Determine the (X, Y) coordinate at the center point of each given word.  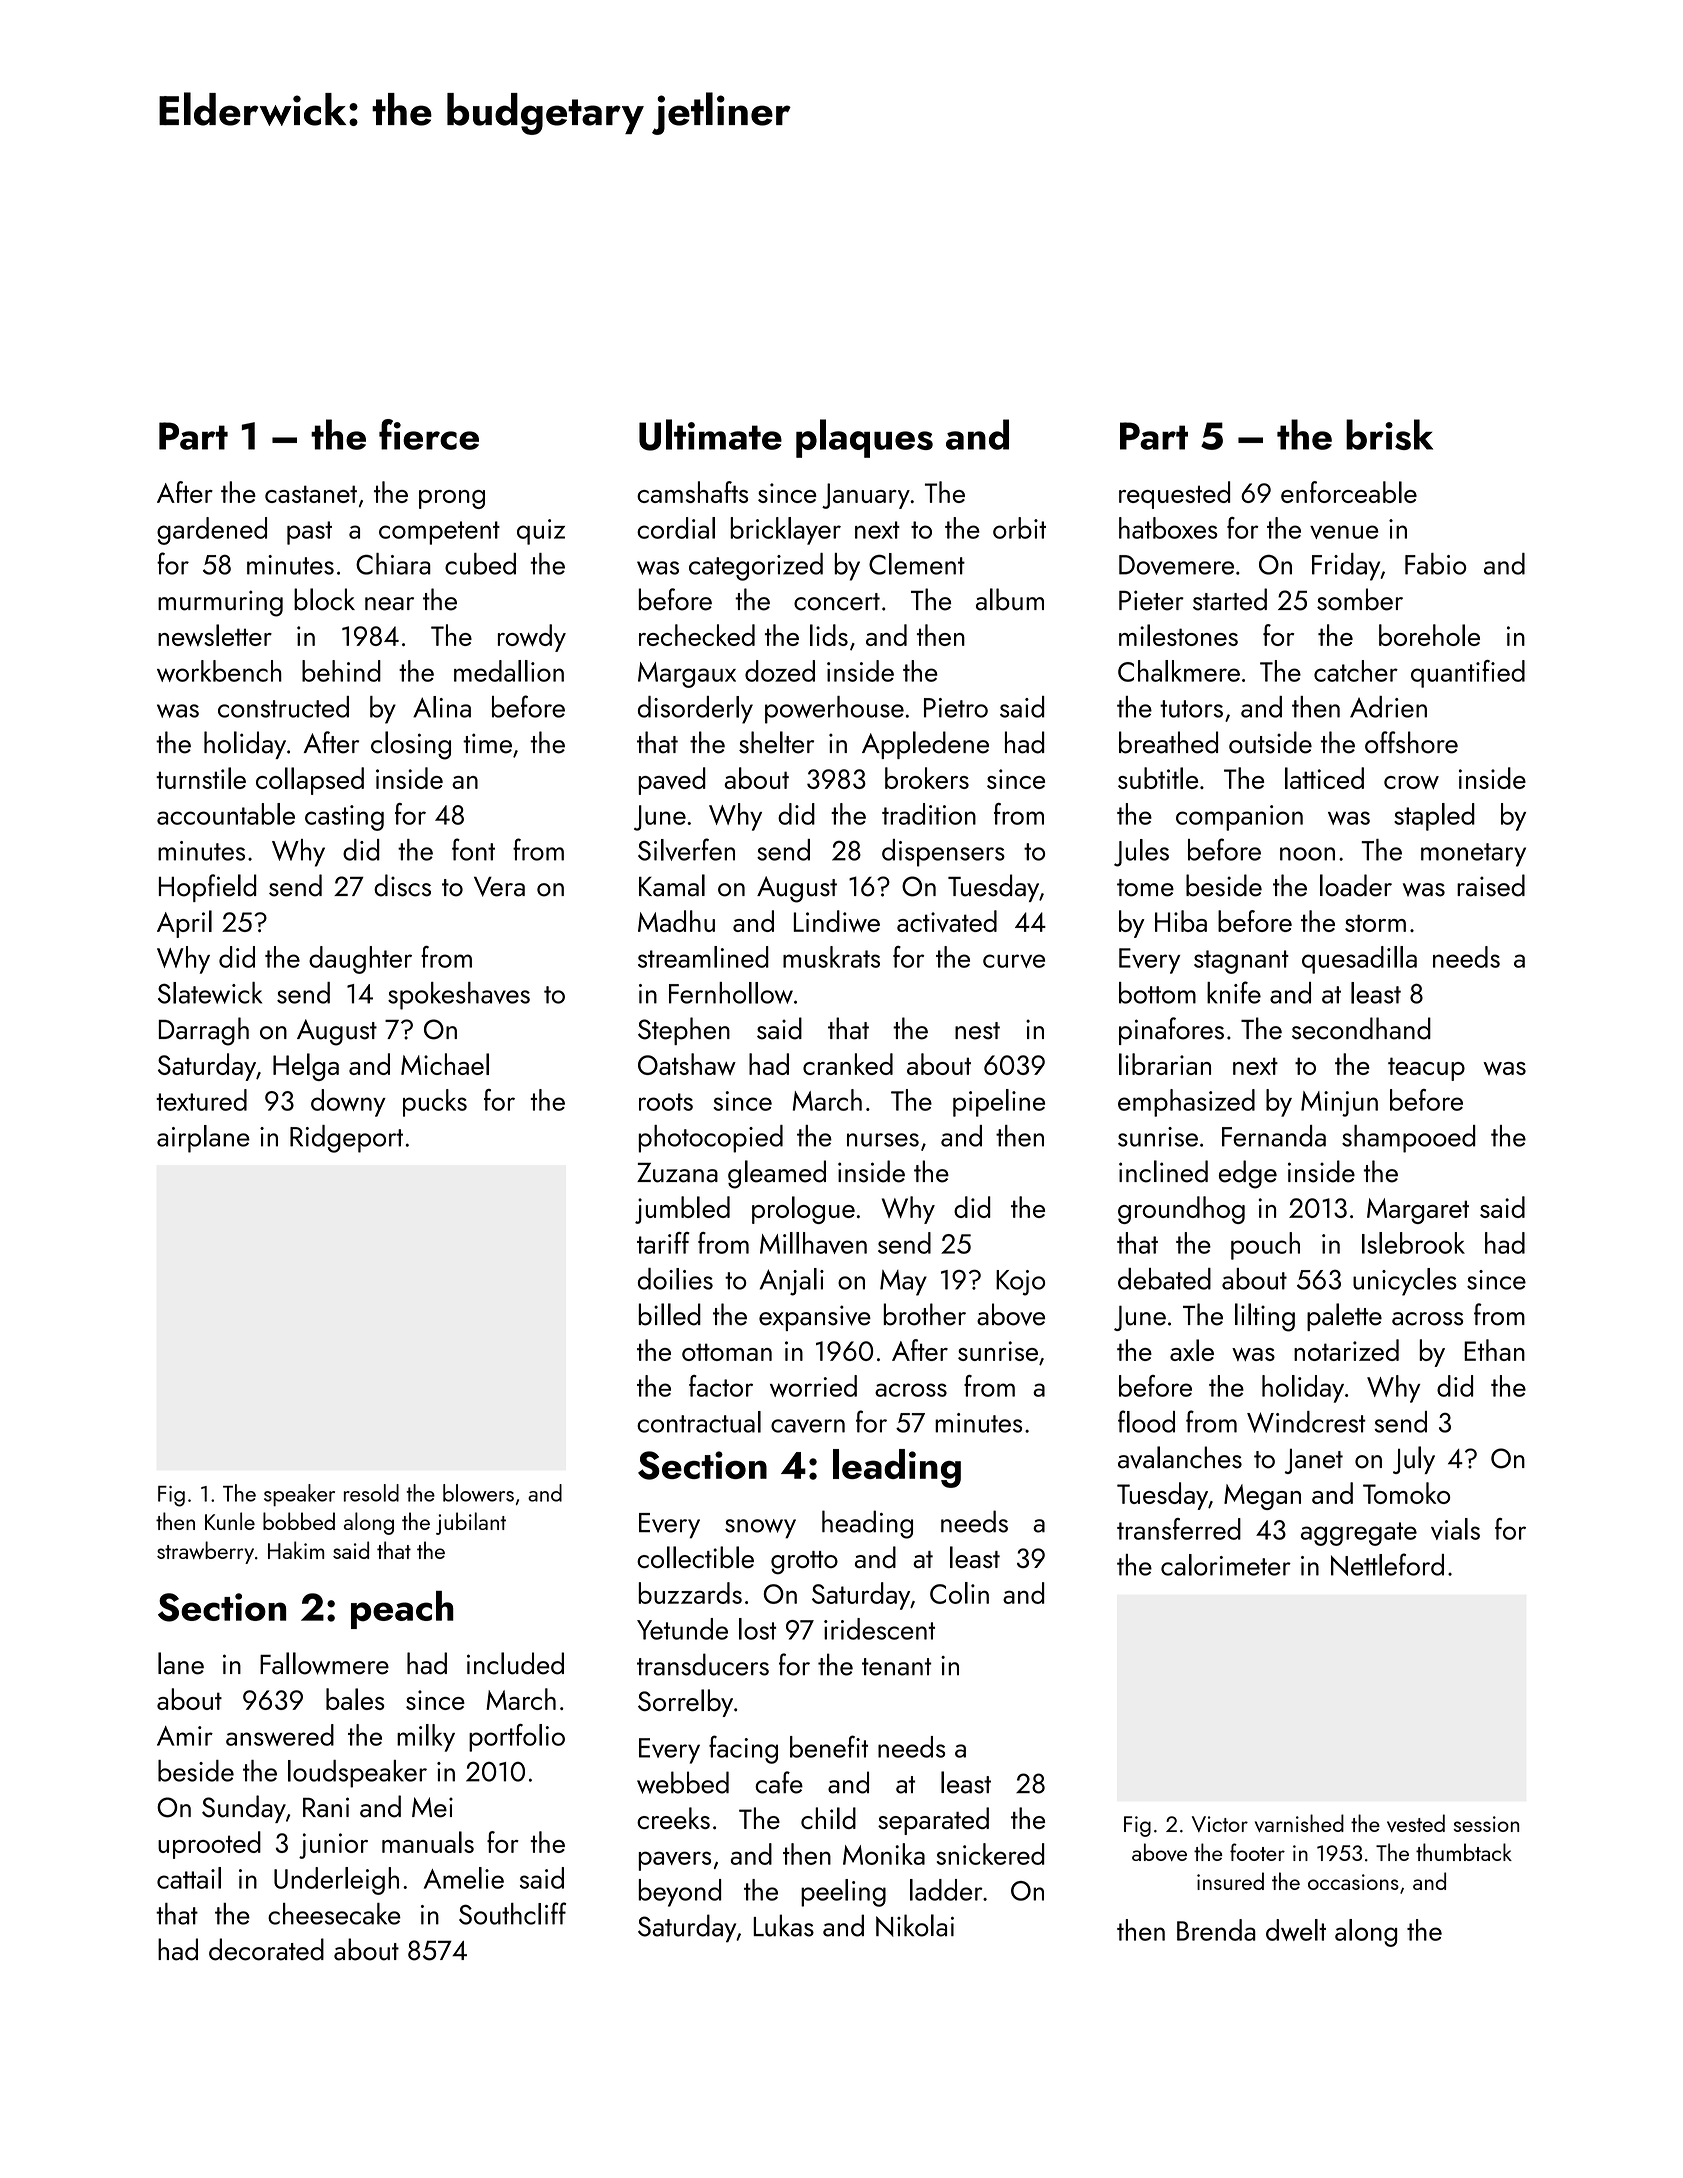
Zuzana (677, 1173)
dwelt (1296, 1930)
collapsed (310, 781)
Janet (1314, 1461)
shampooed (1409, 1139)
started (1230, 599)
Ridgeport (346, 1139)
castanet (311, 494)
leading (897, 1468)
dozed (780, 671)
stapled (1434, 817)
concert (837, 602)
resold (371, 1493)
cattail (189, 1878)
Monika (884, 1854)
